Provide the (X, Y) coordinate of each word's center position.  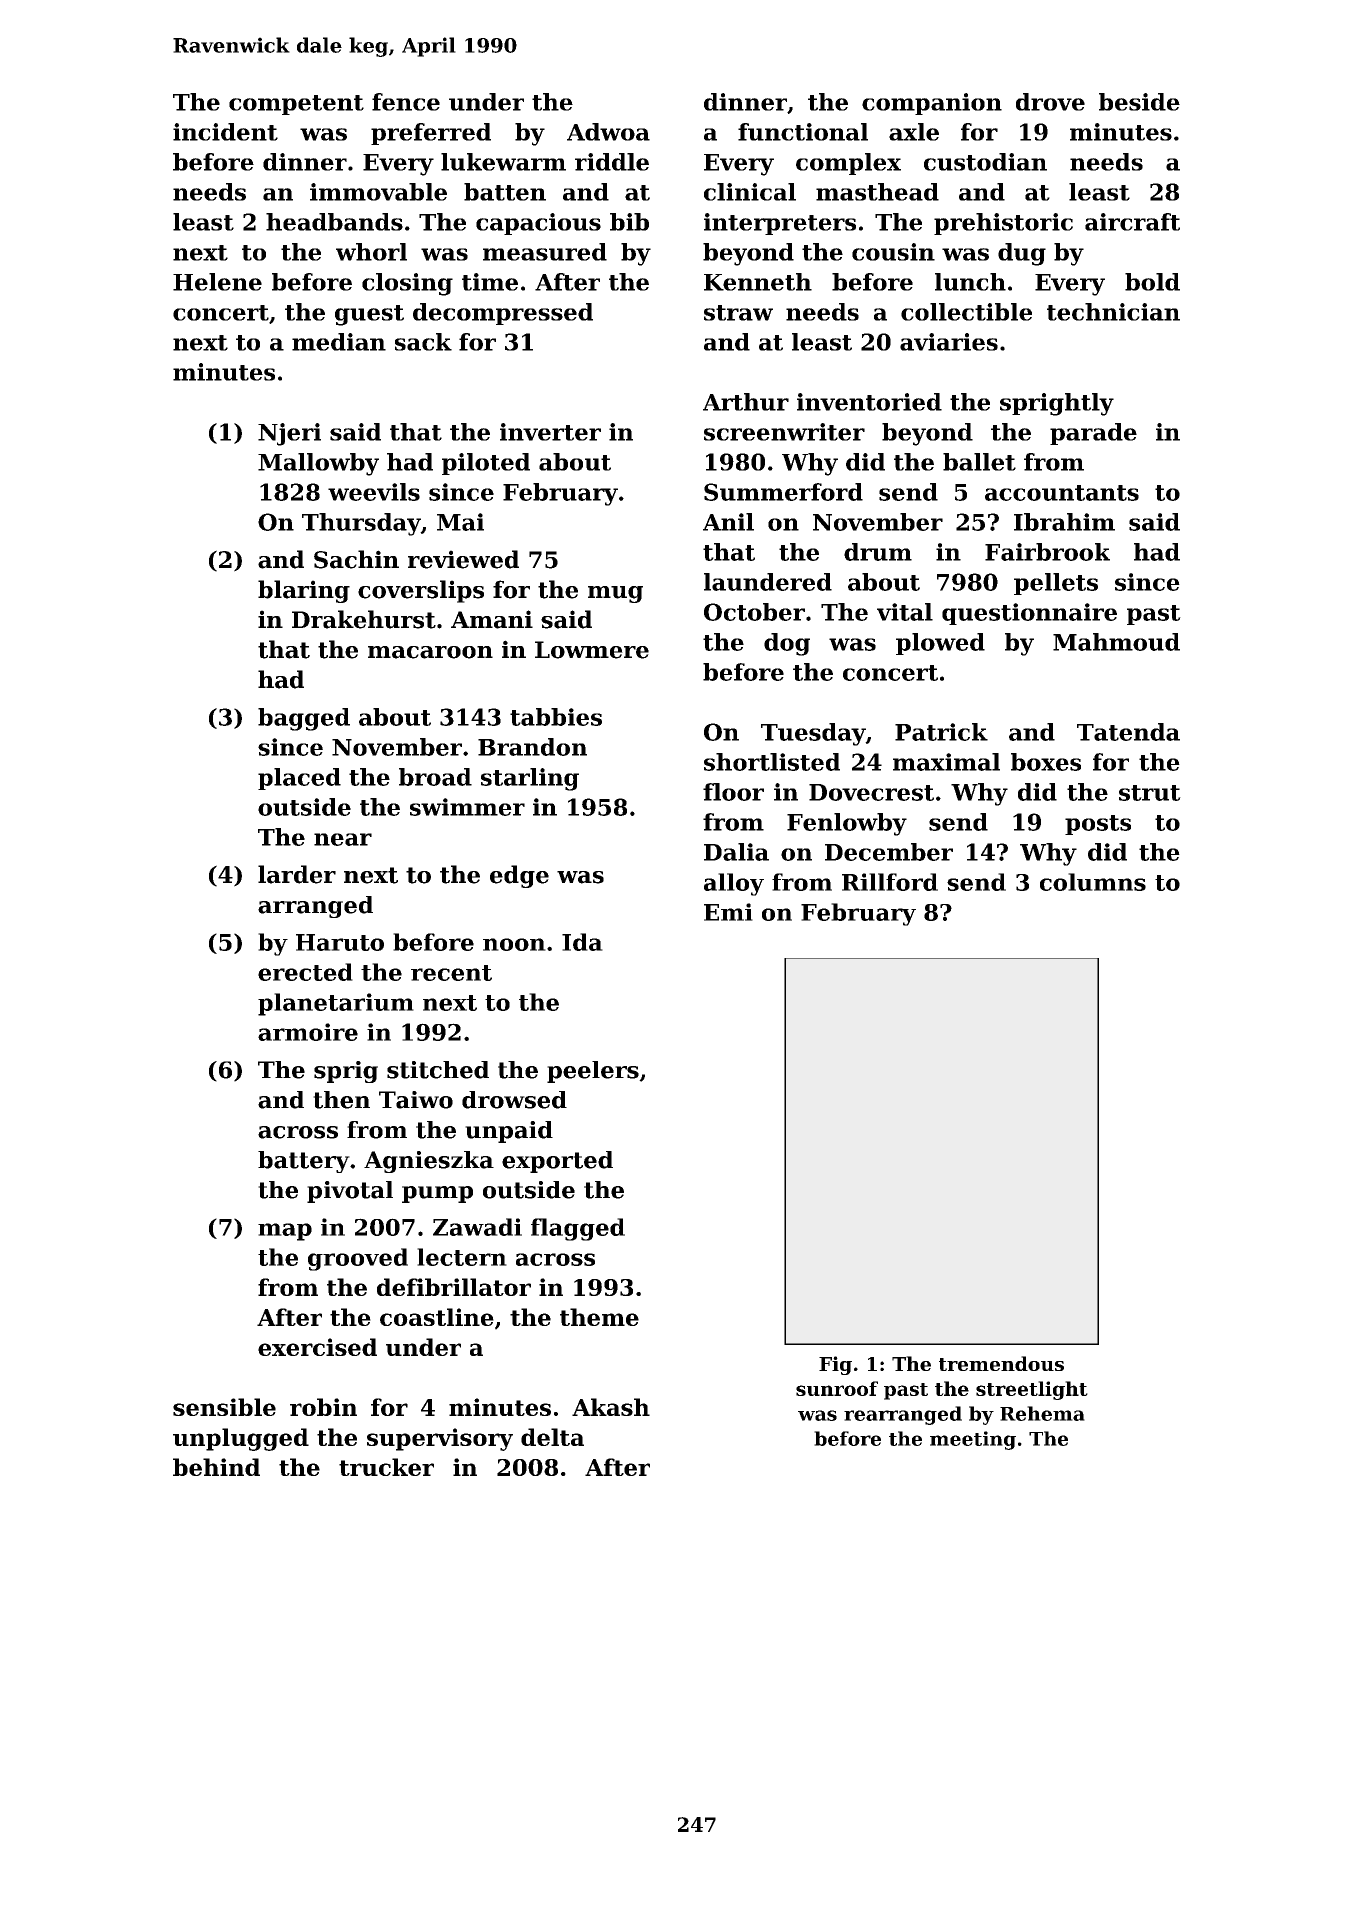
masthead (877, 192)
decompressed (503, 314)
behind (216, 1467)
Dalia (736, 852)
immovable (378, 192)
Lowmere (592, 650)
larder (297, 874)
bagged (304, 719)
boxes (1046, 762)
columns (1093, 882)
